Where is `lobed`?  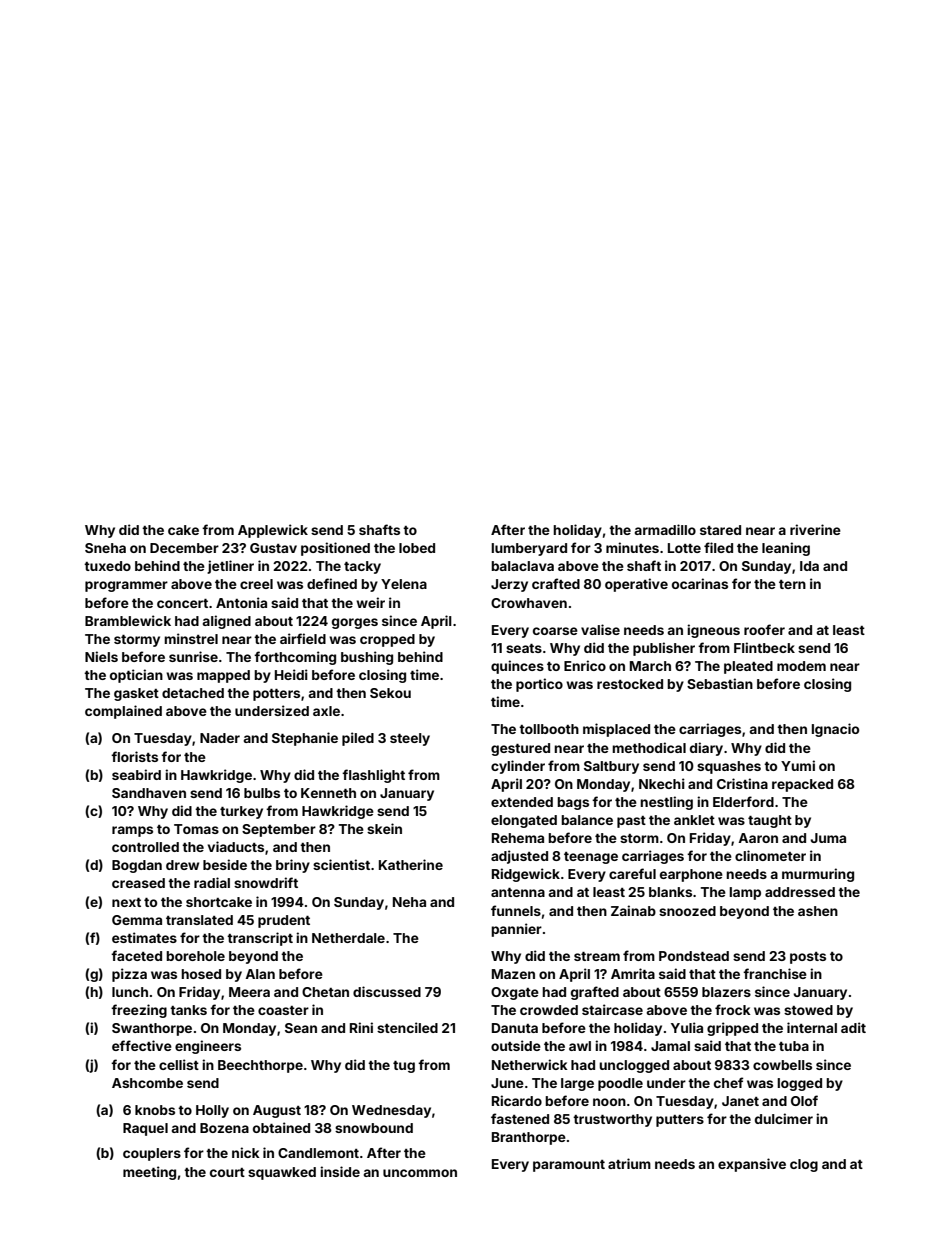
lobed is located at coordinates (417, 548).
